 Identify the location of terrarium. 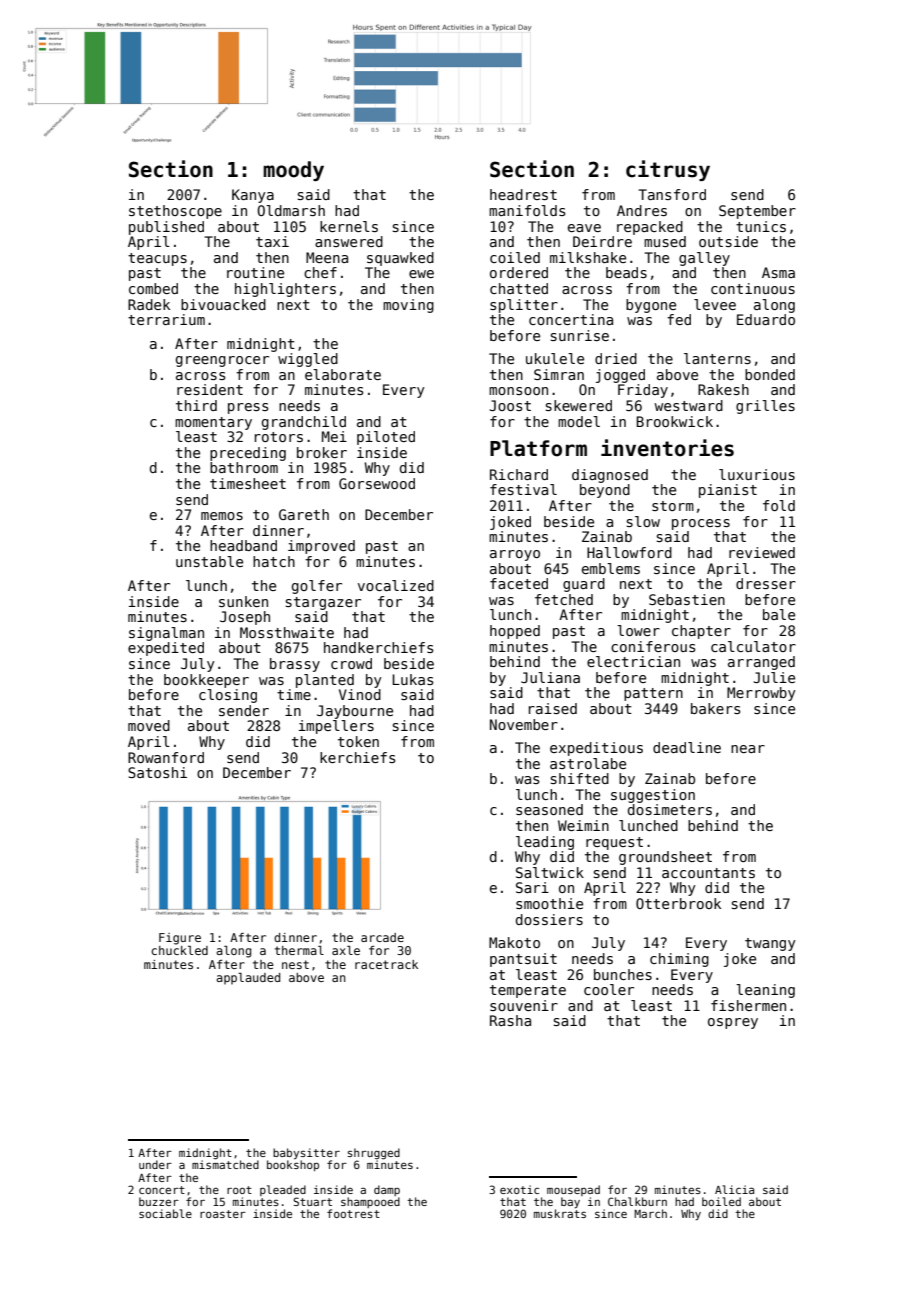
(166, 319).
